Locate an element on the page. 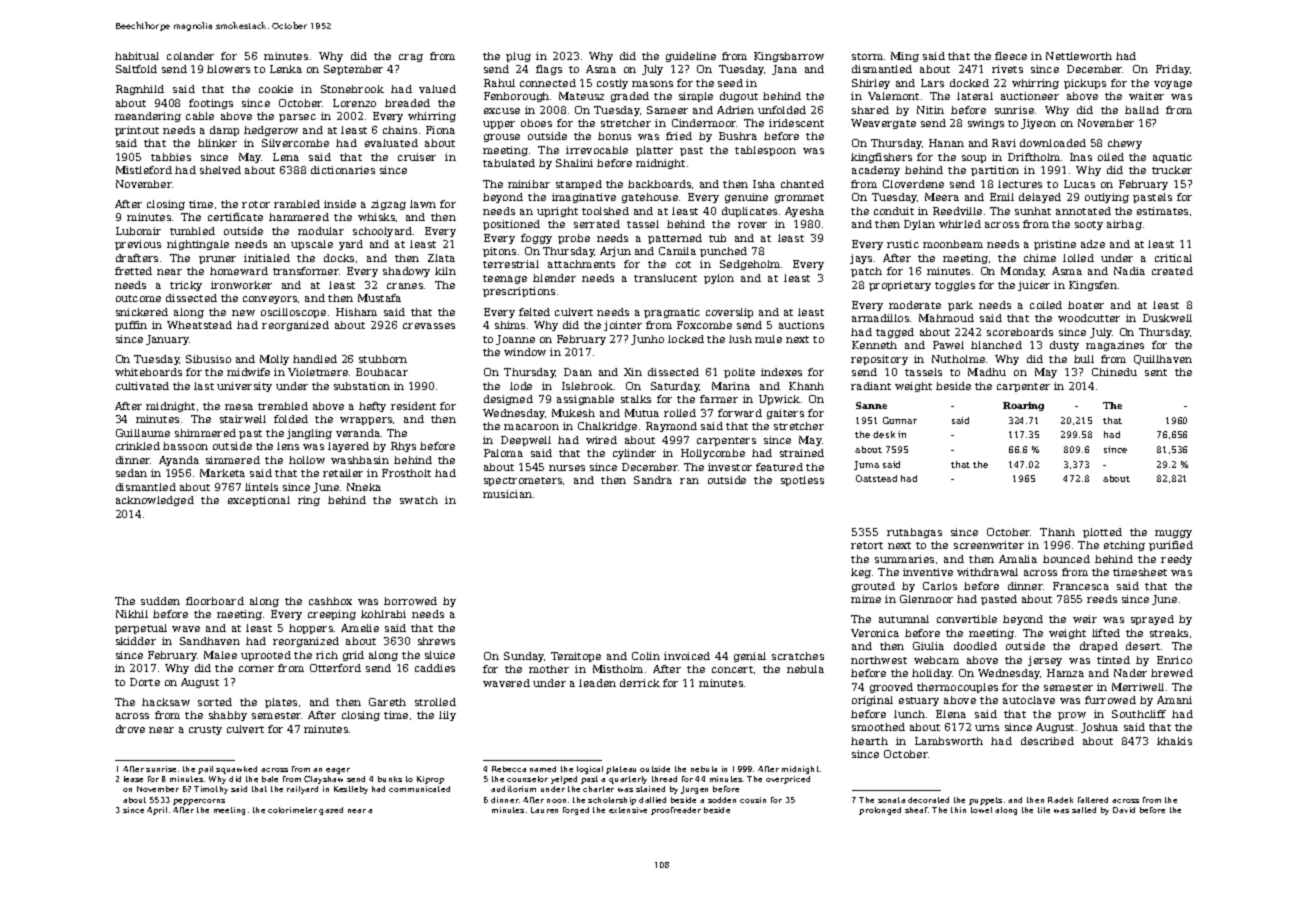 The height and width of the document is (924, 1308). kiln is located at coordinates (445, 271).
